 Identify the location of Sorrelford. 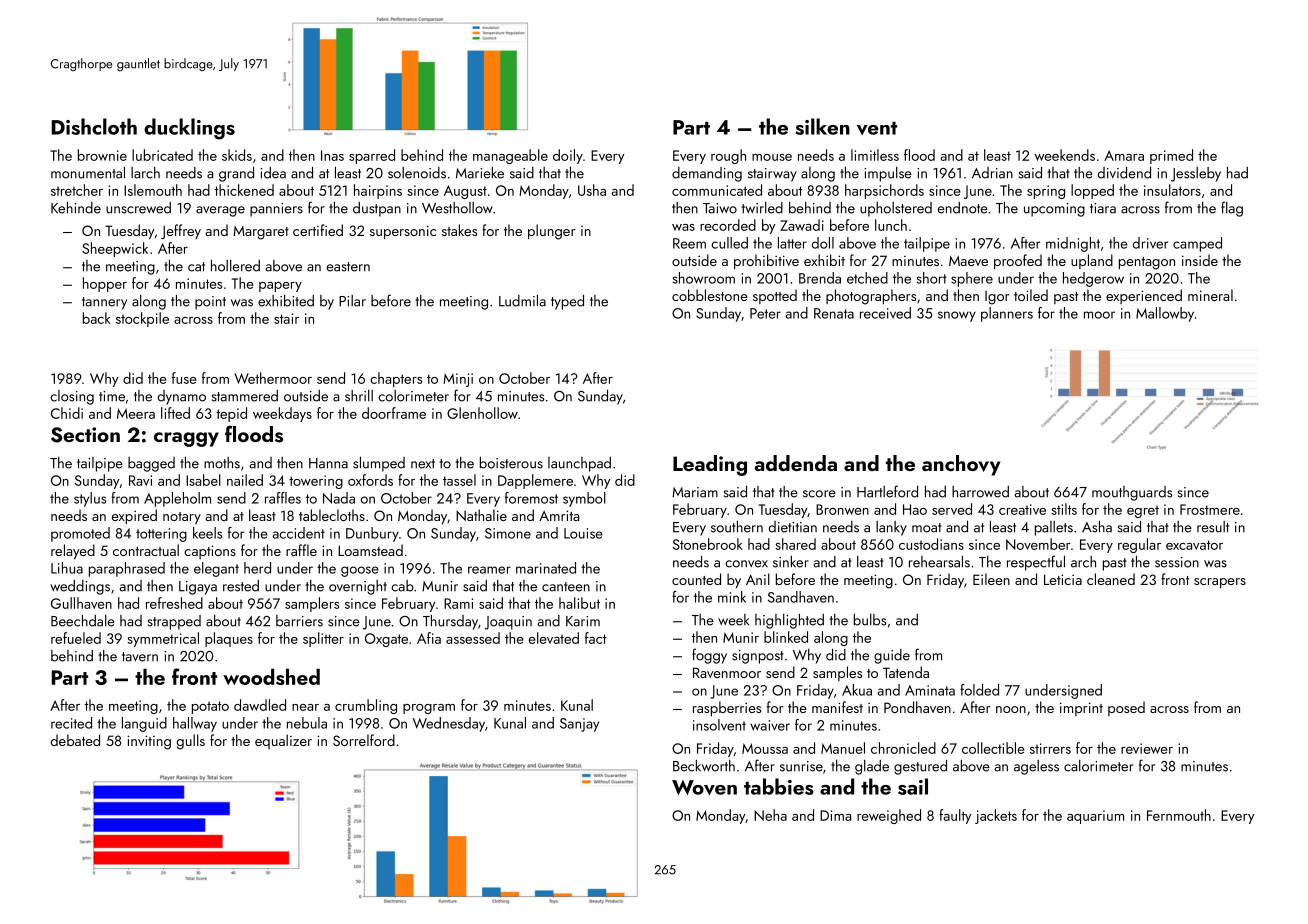
(364, 740).
